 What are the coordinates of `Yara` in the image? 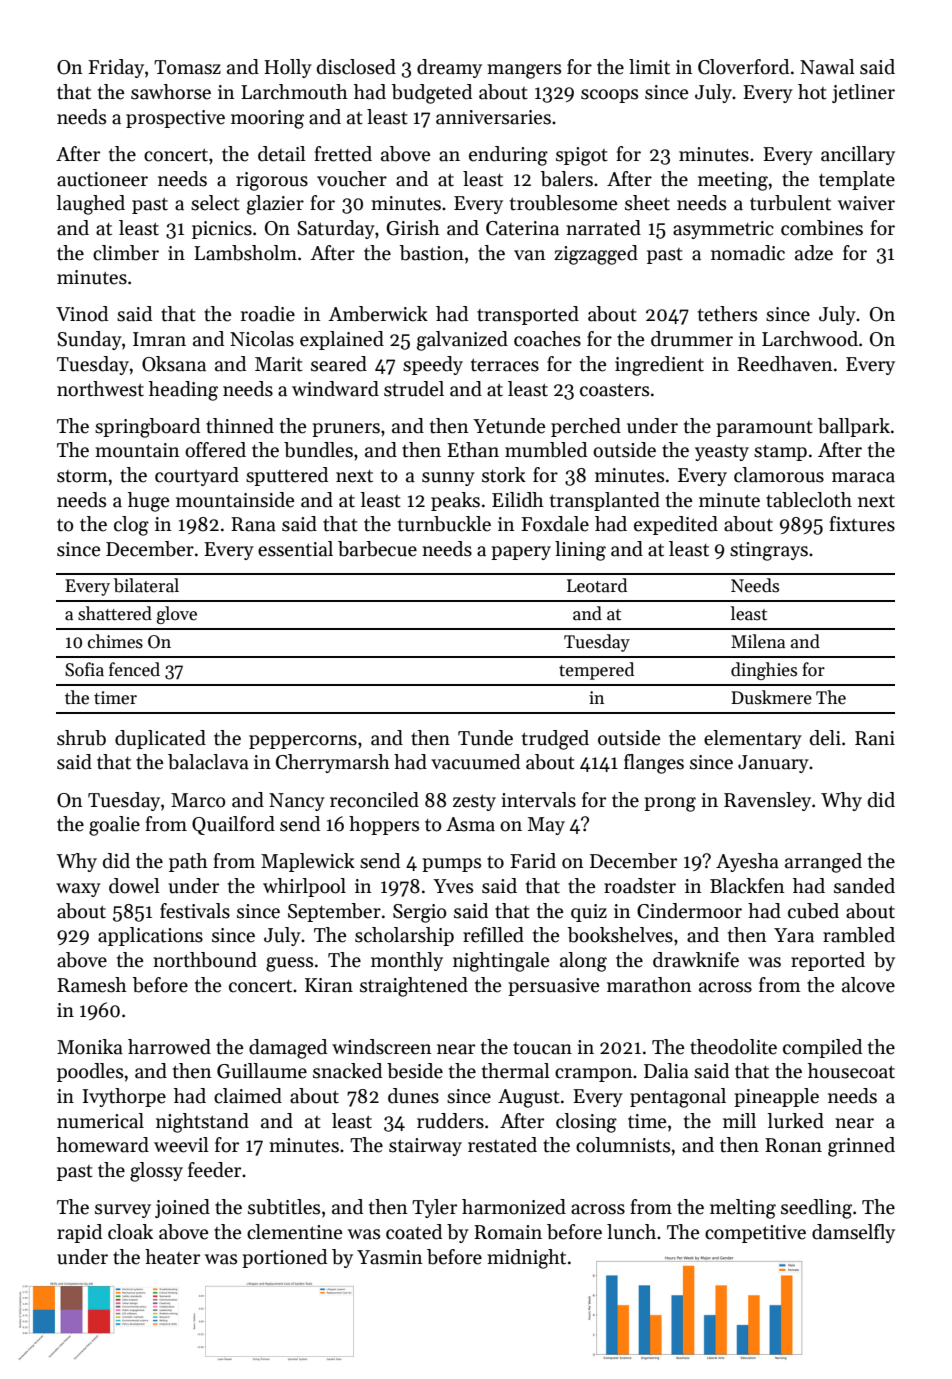 It's located at (794, 935).
